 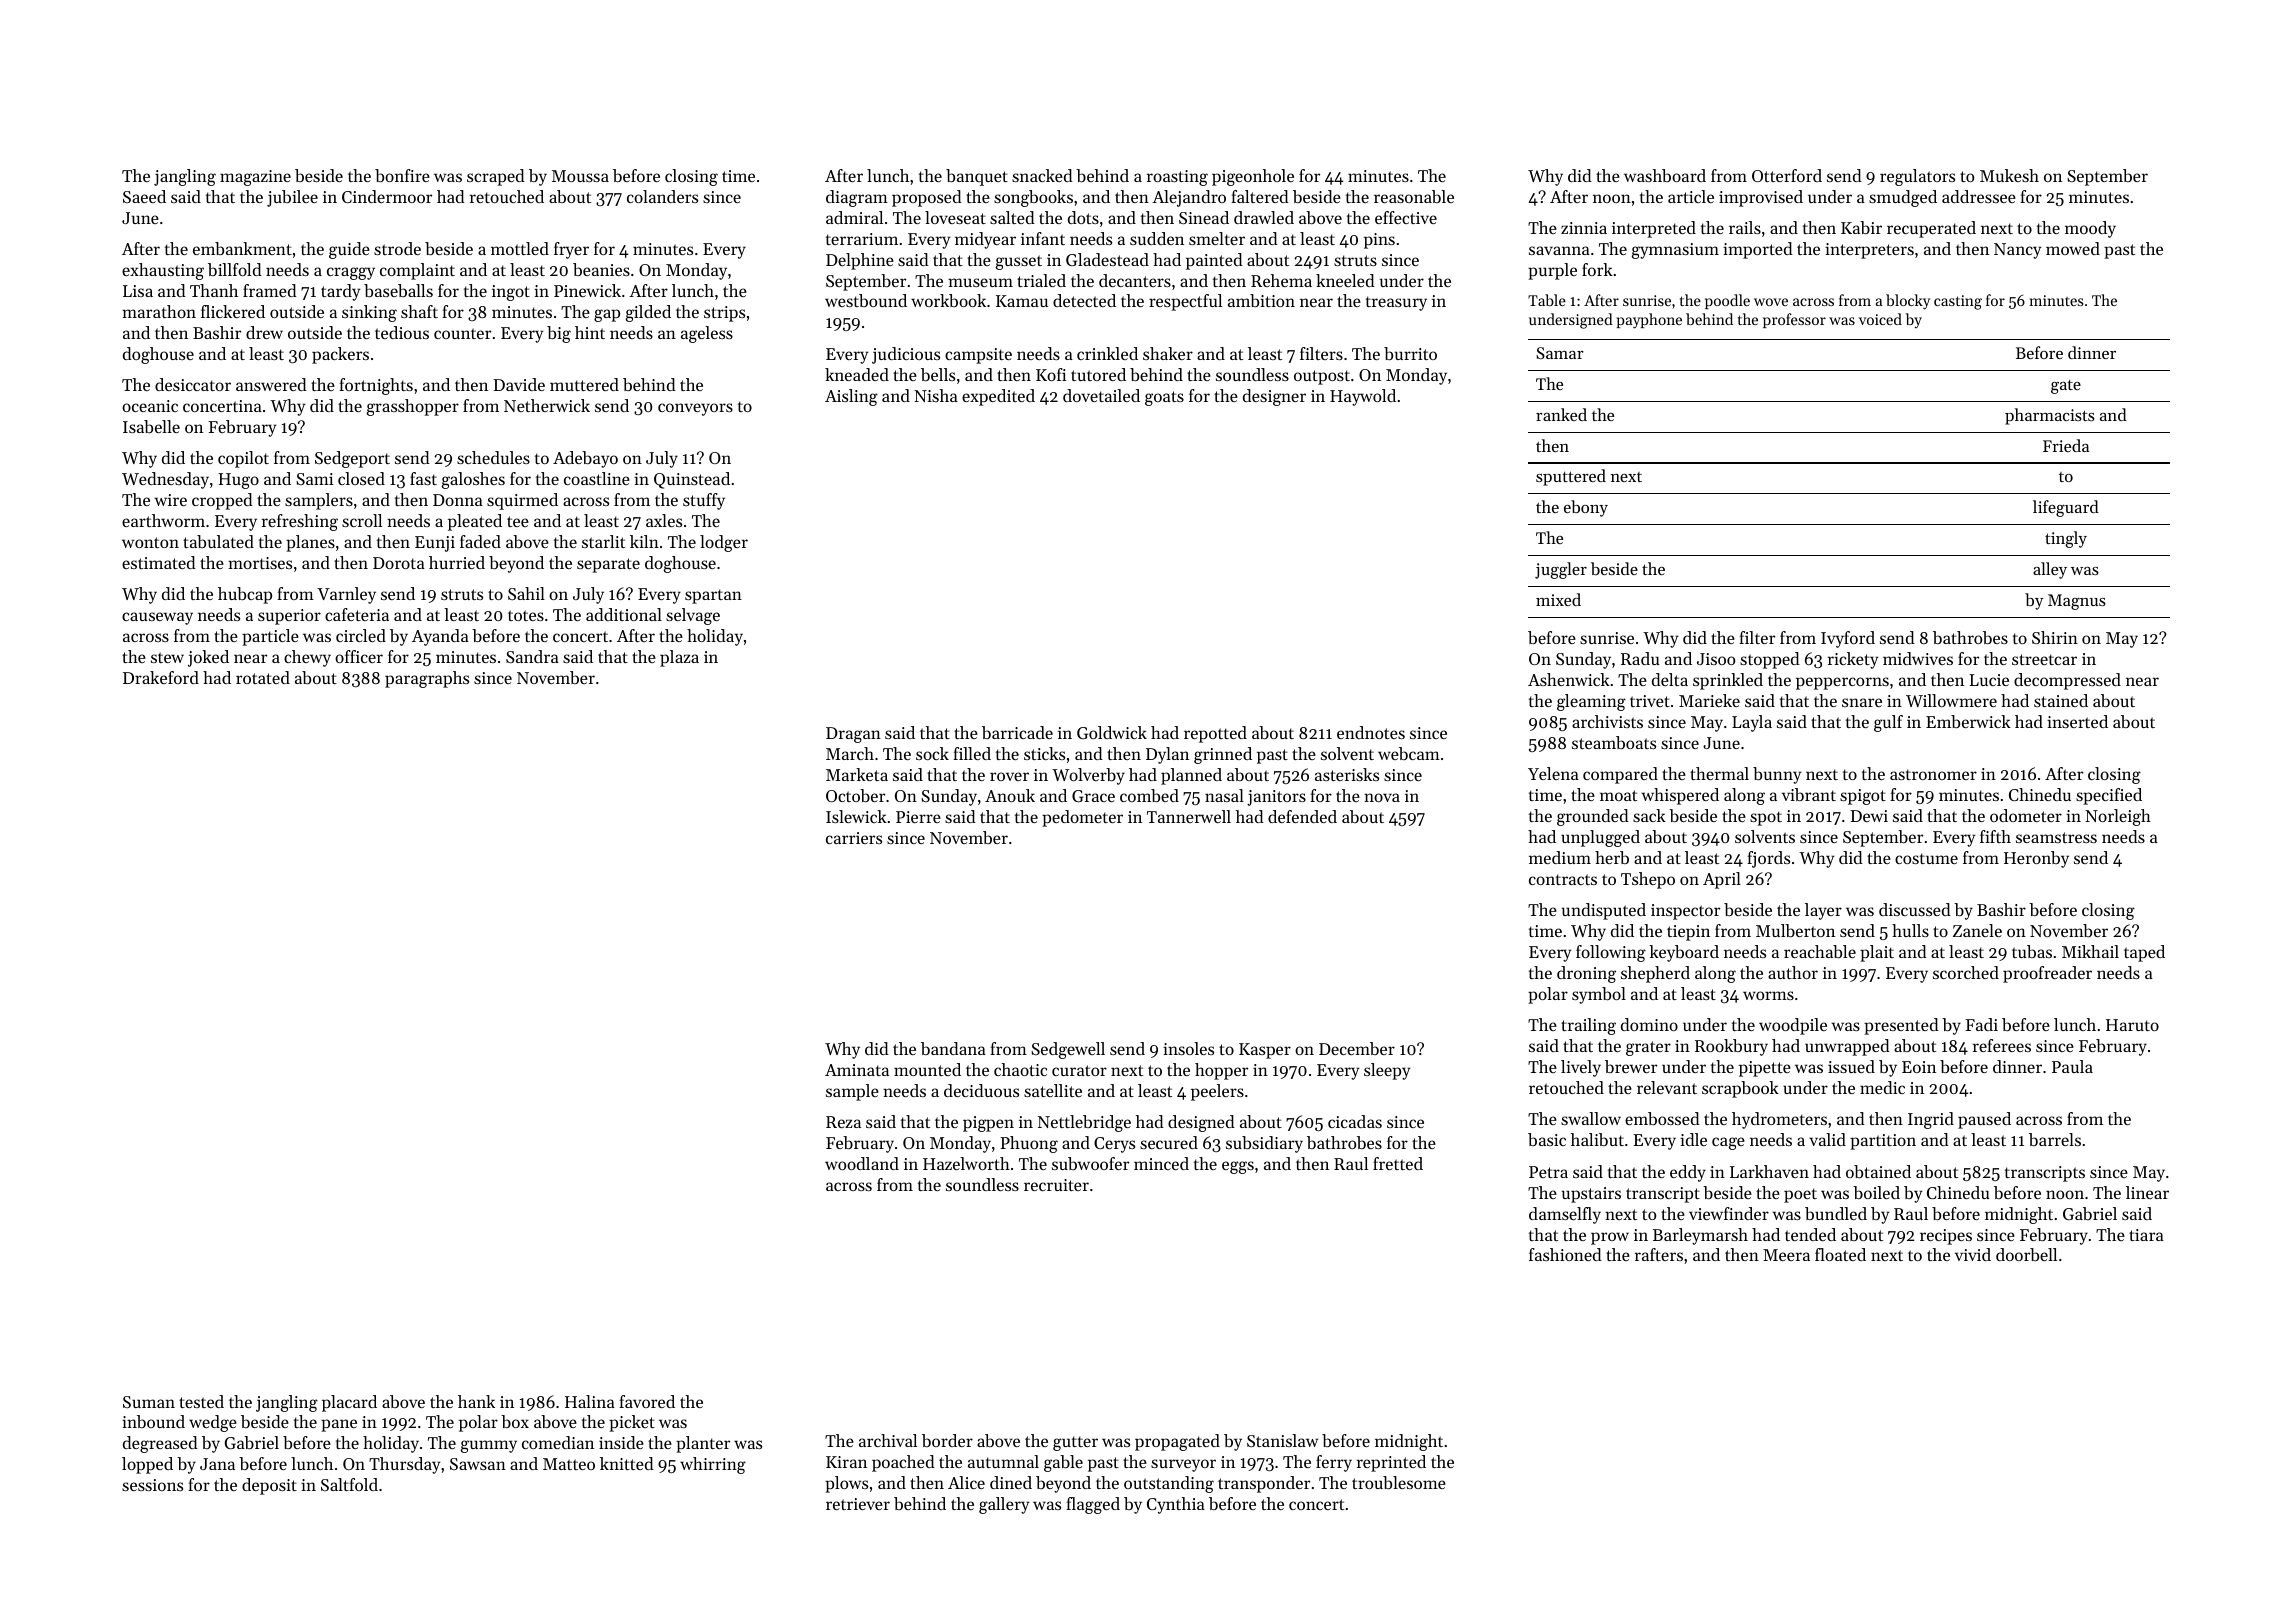 I want to click on retriever, so click(x=858, y=1504).
